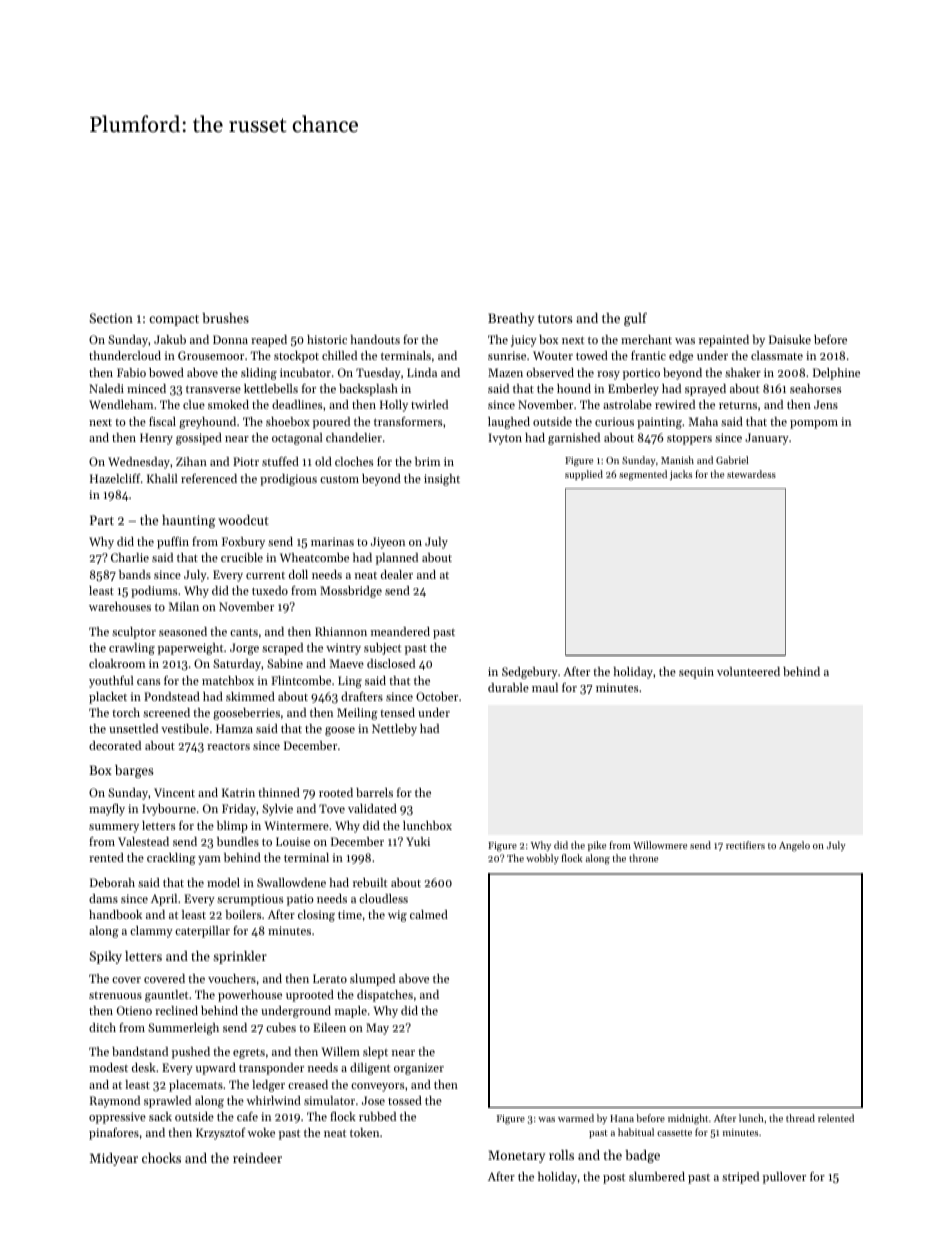  What do you see at coordinates (748, 671) in the image?
I see `volunteered` at bounding box center [748, 671].
